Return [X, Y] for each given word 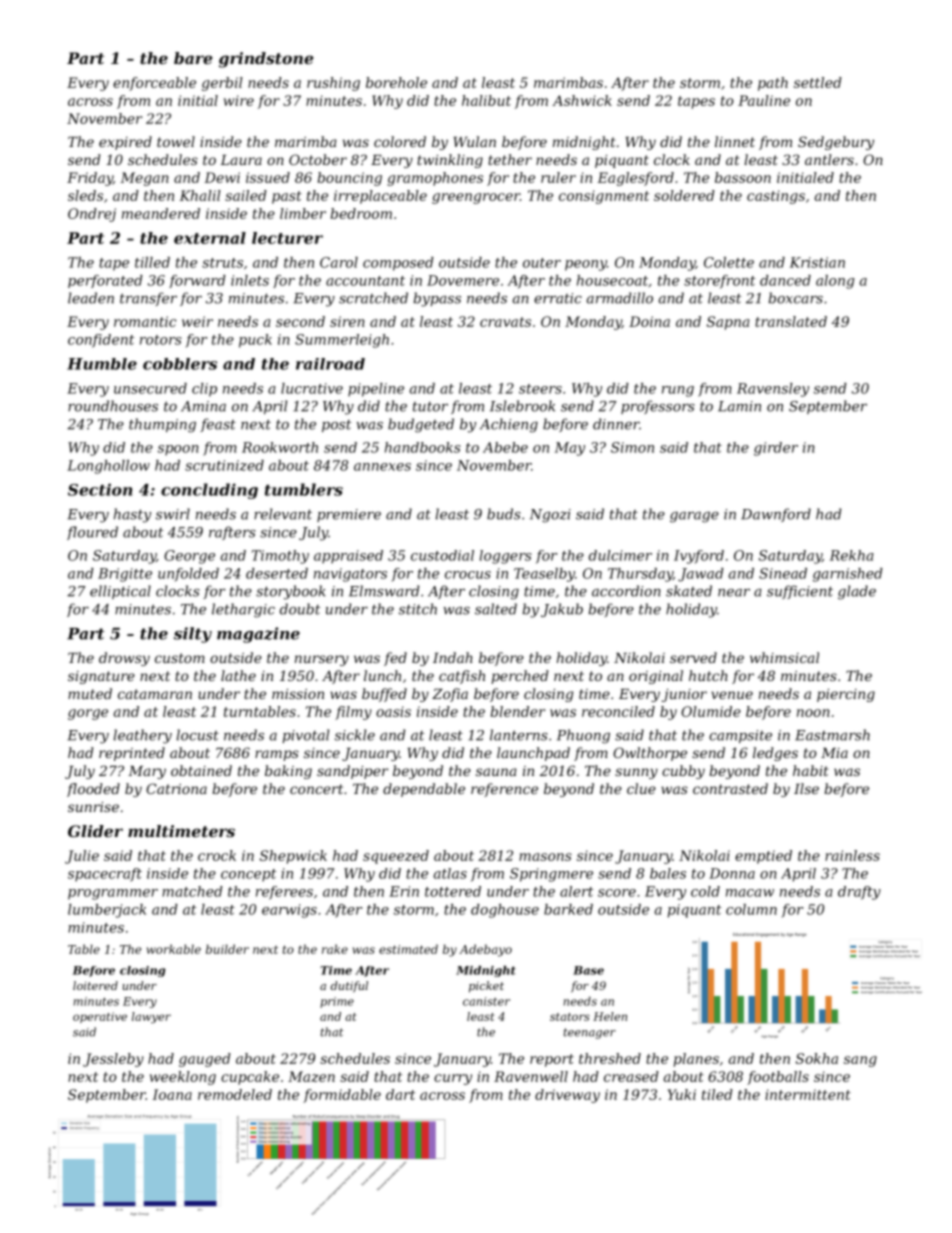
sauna [496, 772]
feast [218, 425]
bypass [437, 299]
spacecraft [105, 875]
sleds [85, 195]
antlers [829, 159]
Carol [339, 262]
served [693, 657]
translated [791, 321]
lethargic [243, 610]
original [656, 677]
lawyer [151, 1018]
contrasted [730, 788]
